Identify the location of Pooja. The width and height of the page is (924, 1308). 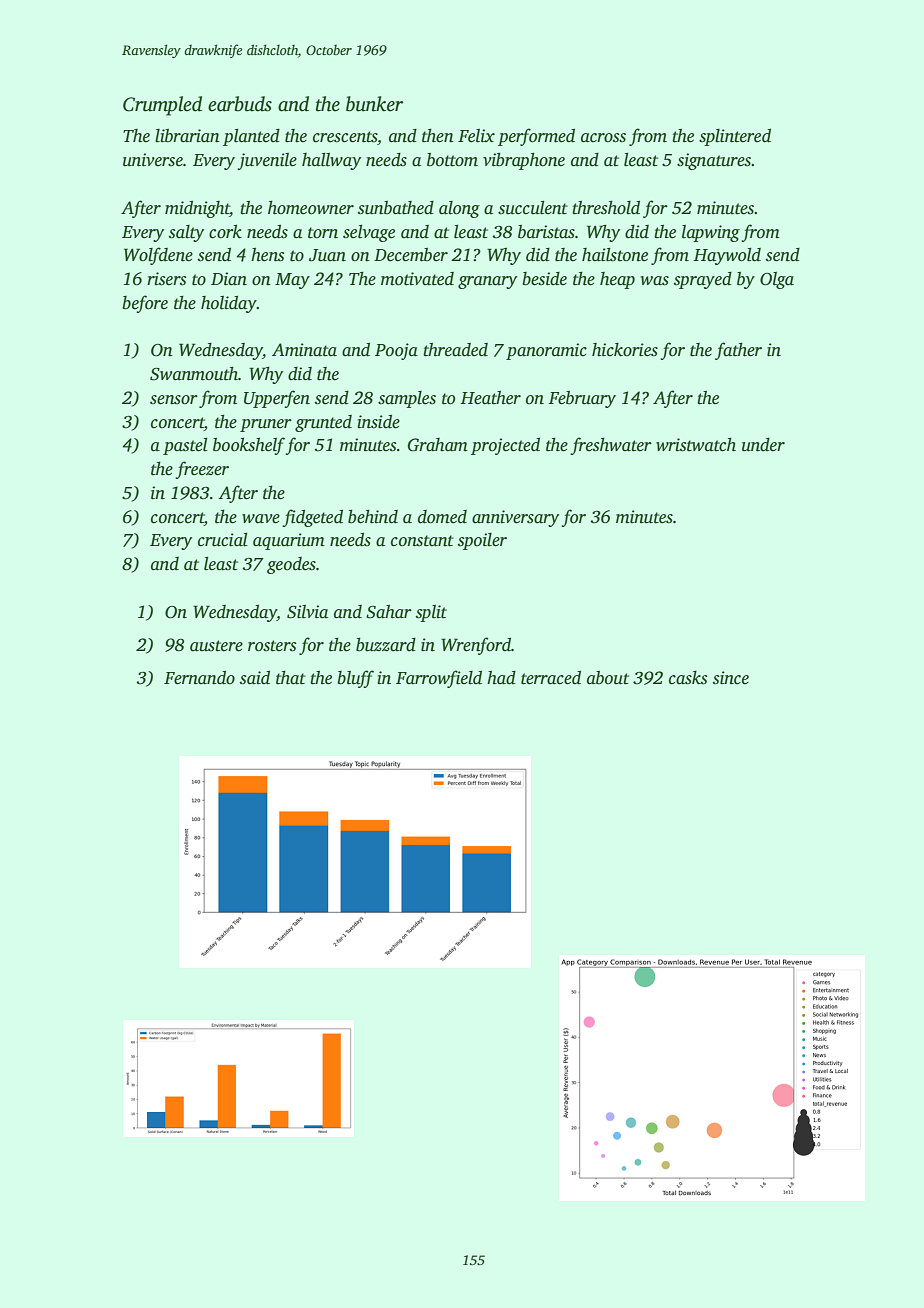
(396, 351).
